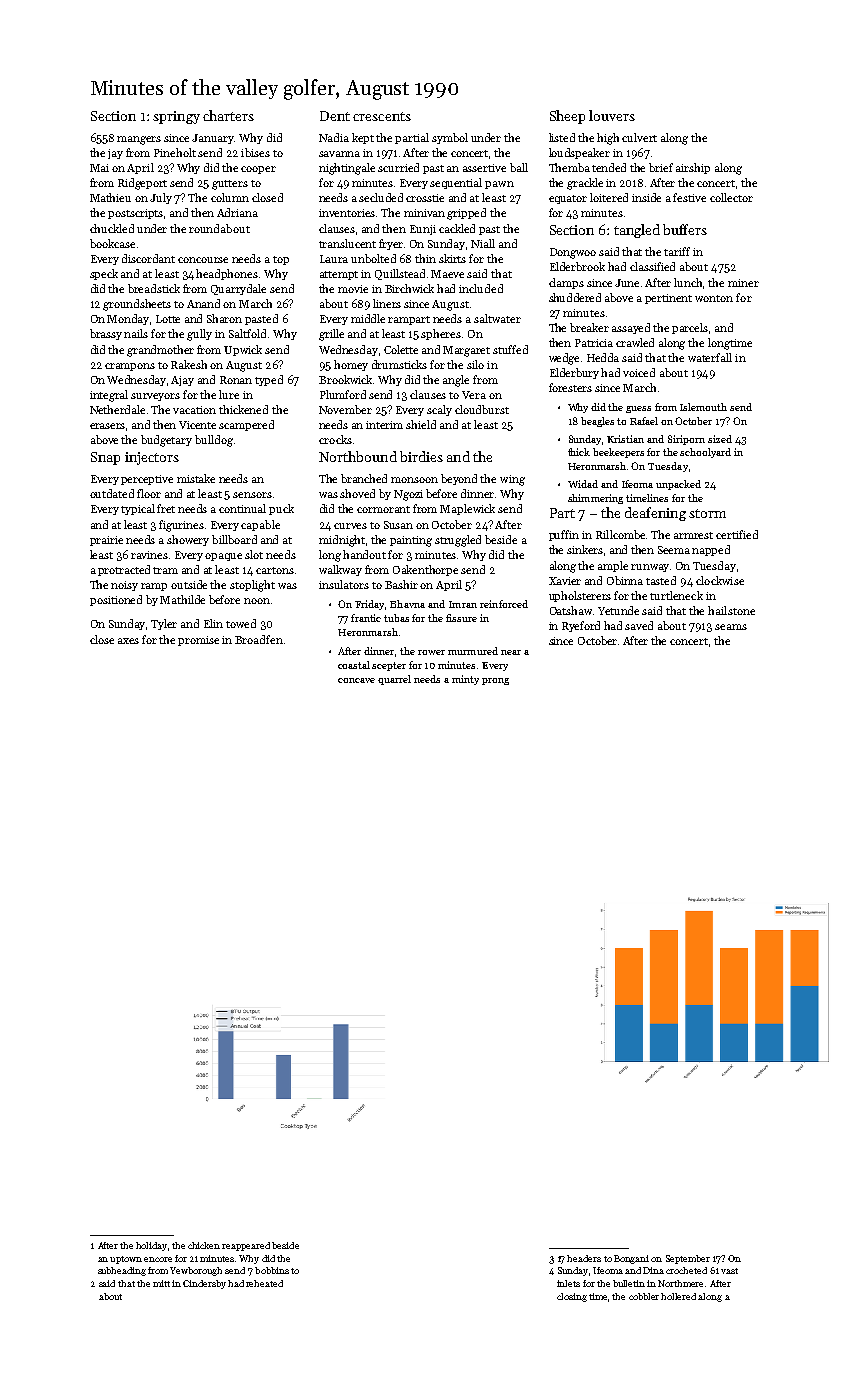 The height and width of the document is (1400, 849). I want to click on vast, so click(729, 1271).
